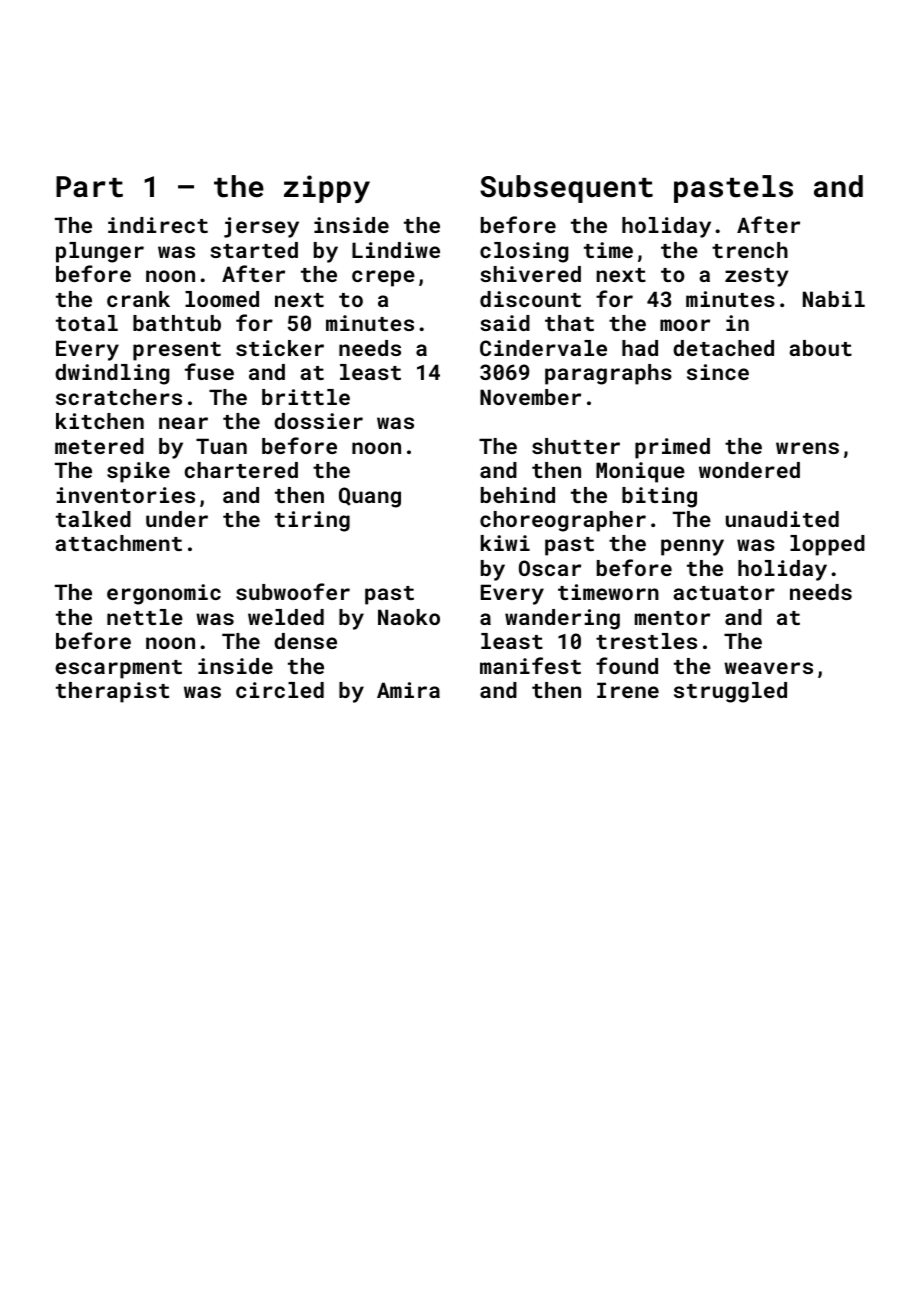 This document has height=1311, width=924. Describe the element at coordinates (750, 250) in the document. I see `trench` at that location.
